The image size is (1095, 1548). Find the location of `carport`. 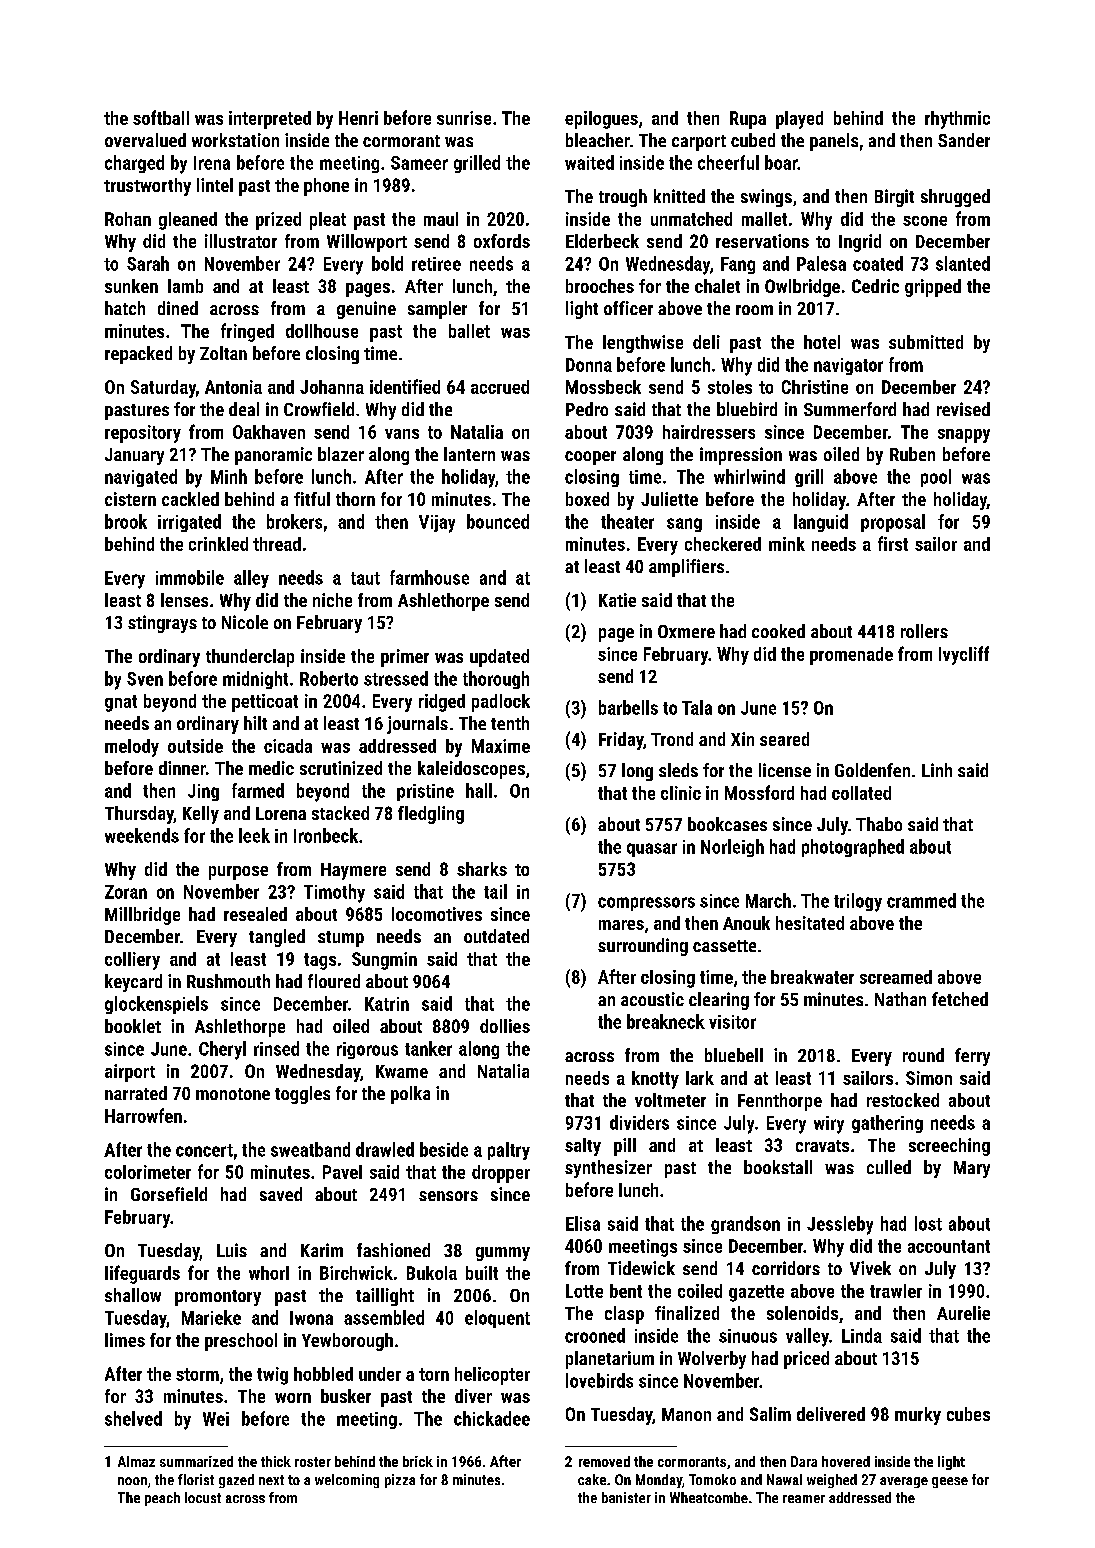

carport is located at coordinates (699, 143).
